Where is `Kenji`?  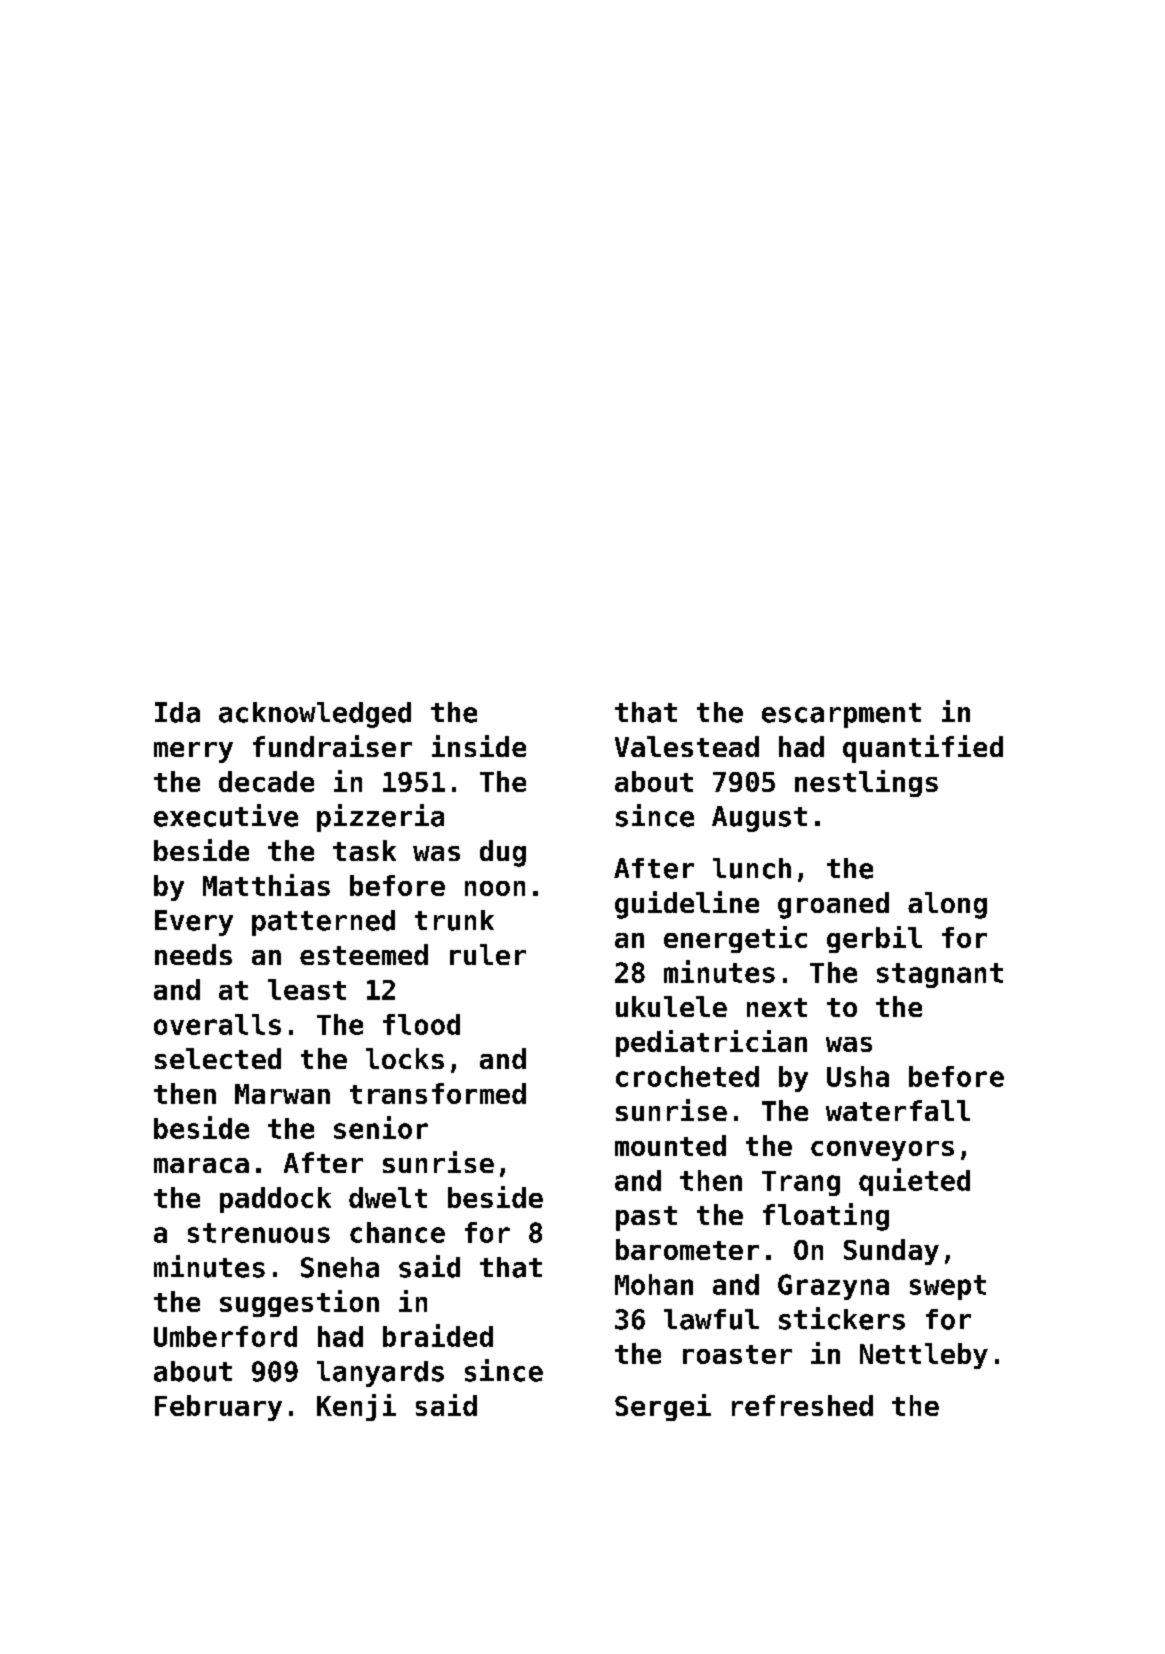 Kenji is located at coordinates (356, 1407).
